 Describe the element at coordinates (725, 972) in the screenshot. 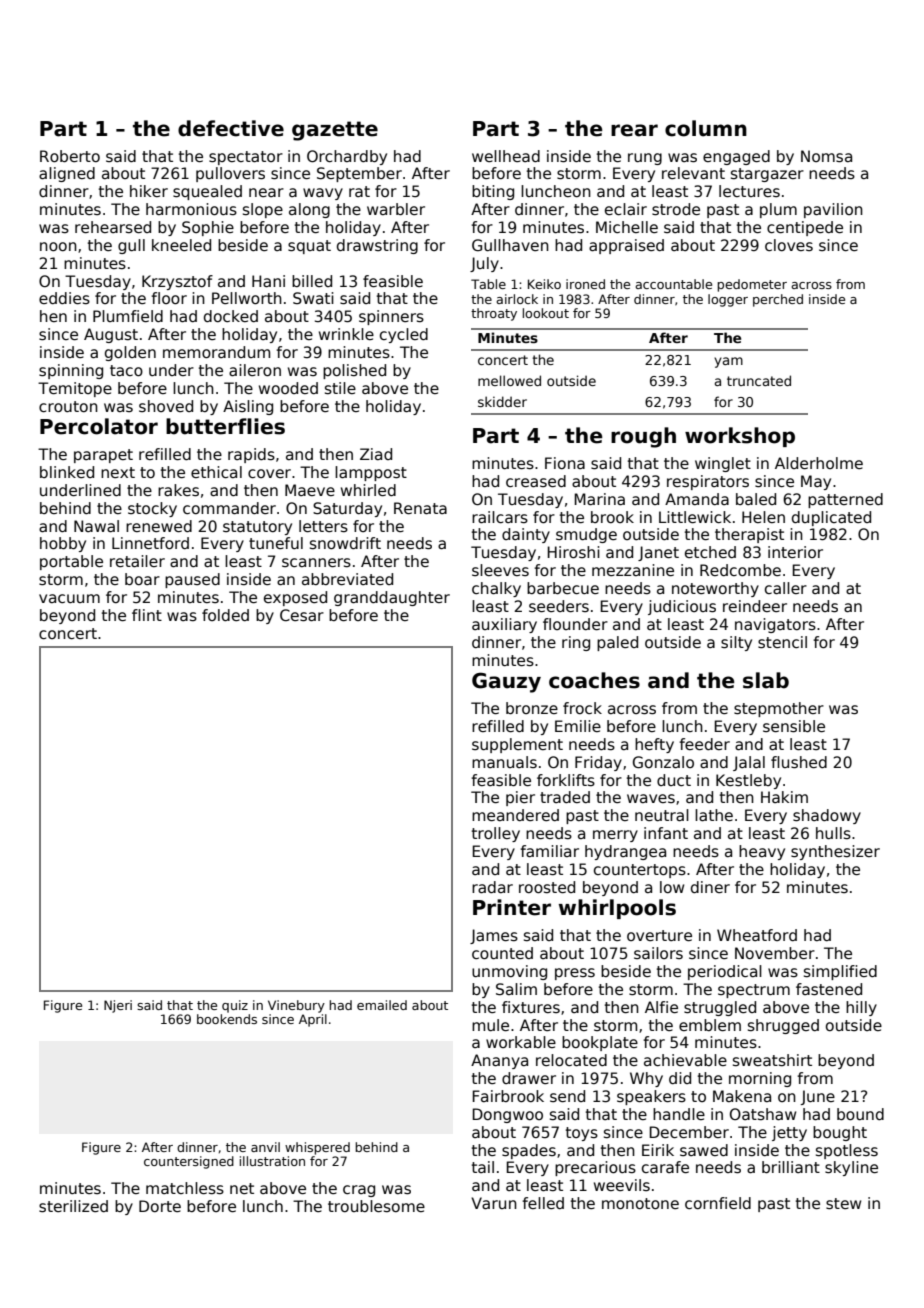

I see `periodical` at that location.
